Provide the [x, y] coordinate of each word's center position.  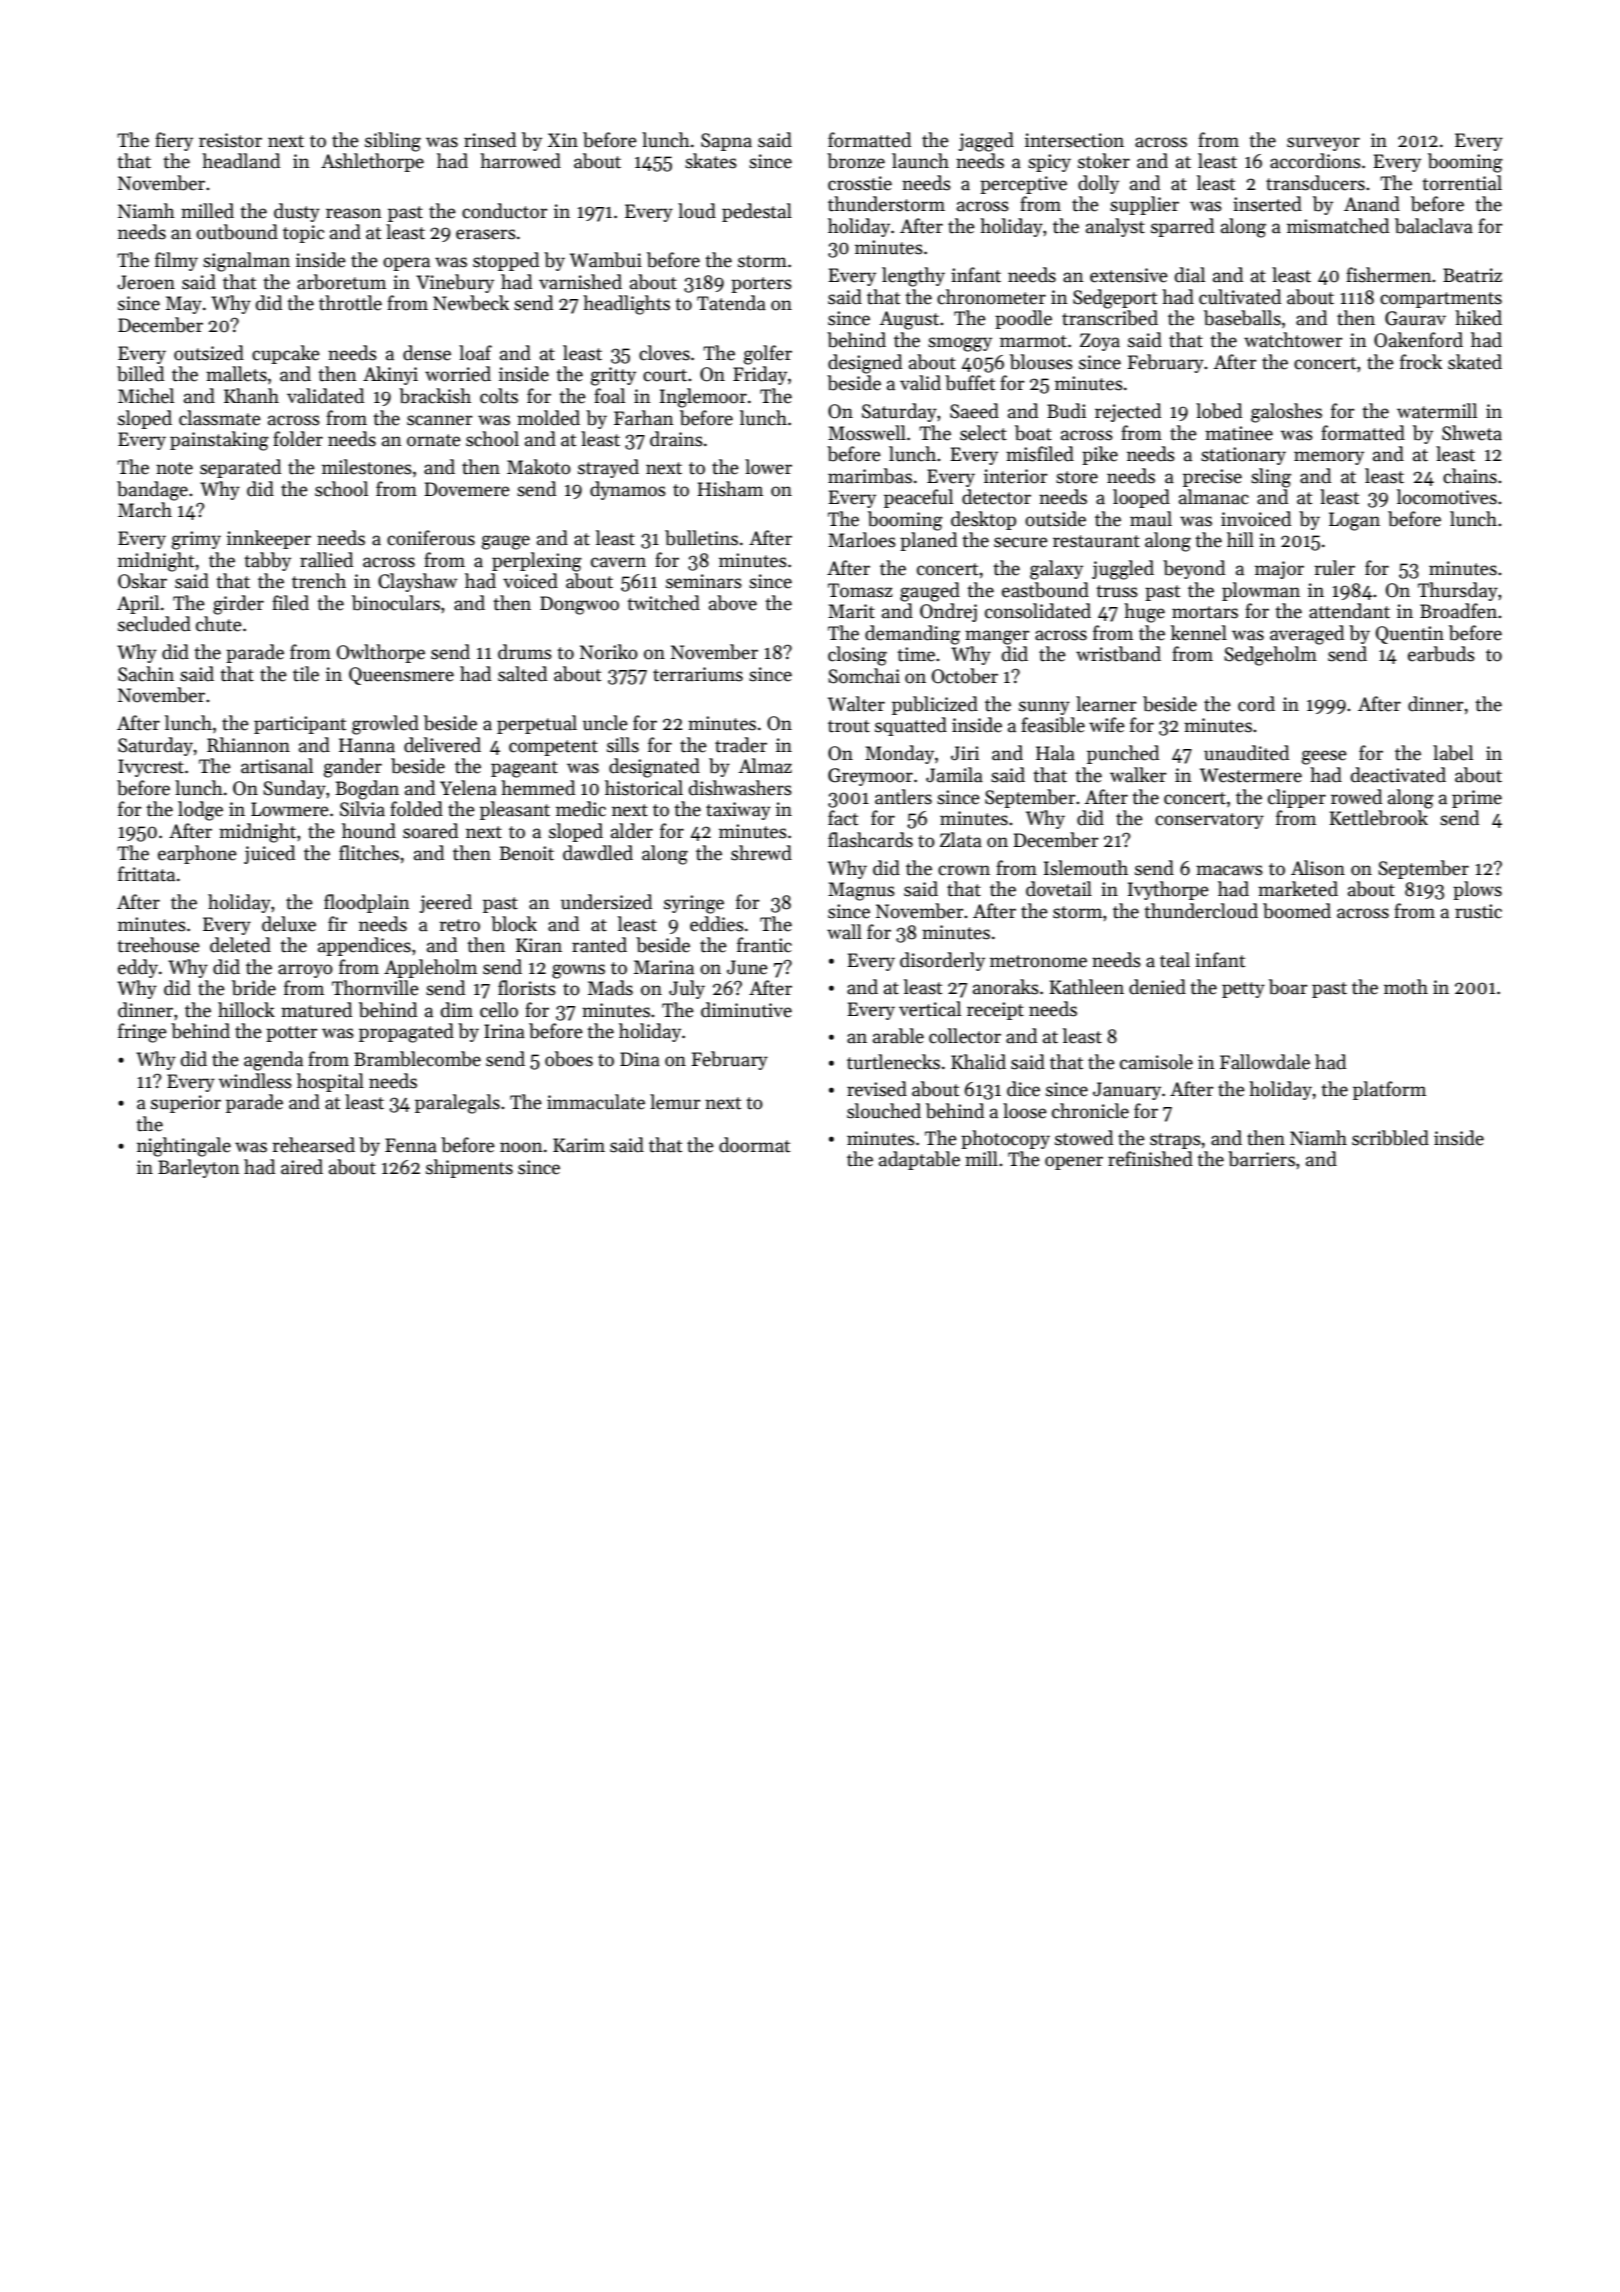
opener [1074, 1163]
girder [238, 605]
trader [741, 745]
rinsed [490, 140]
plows [1477, 890]
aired [302, 1167]
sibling [393, 142]
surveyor [1323, 144]
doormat [754, 1145]
